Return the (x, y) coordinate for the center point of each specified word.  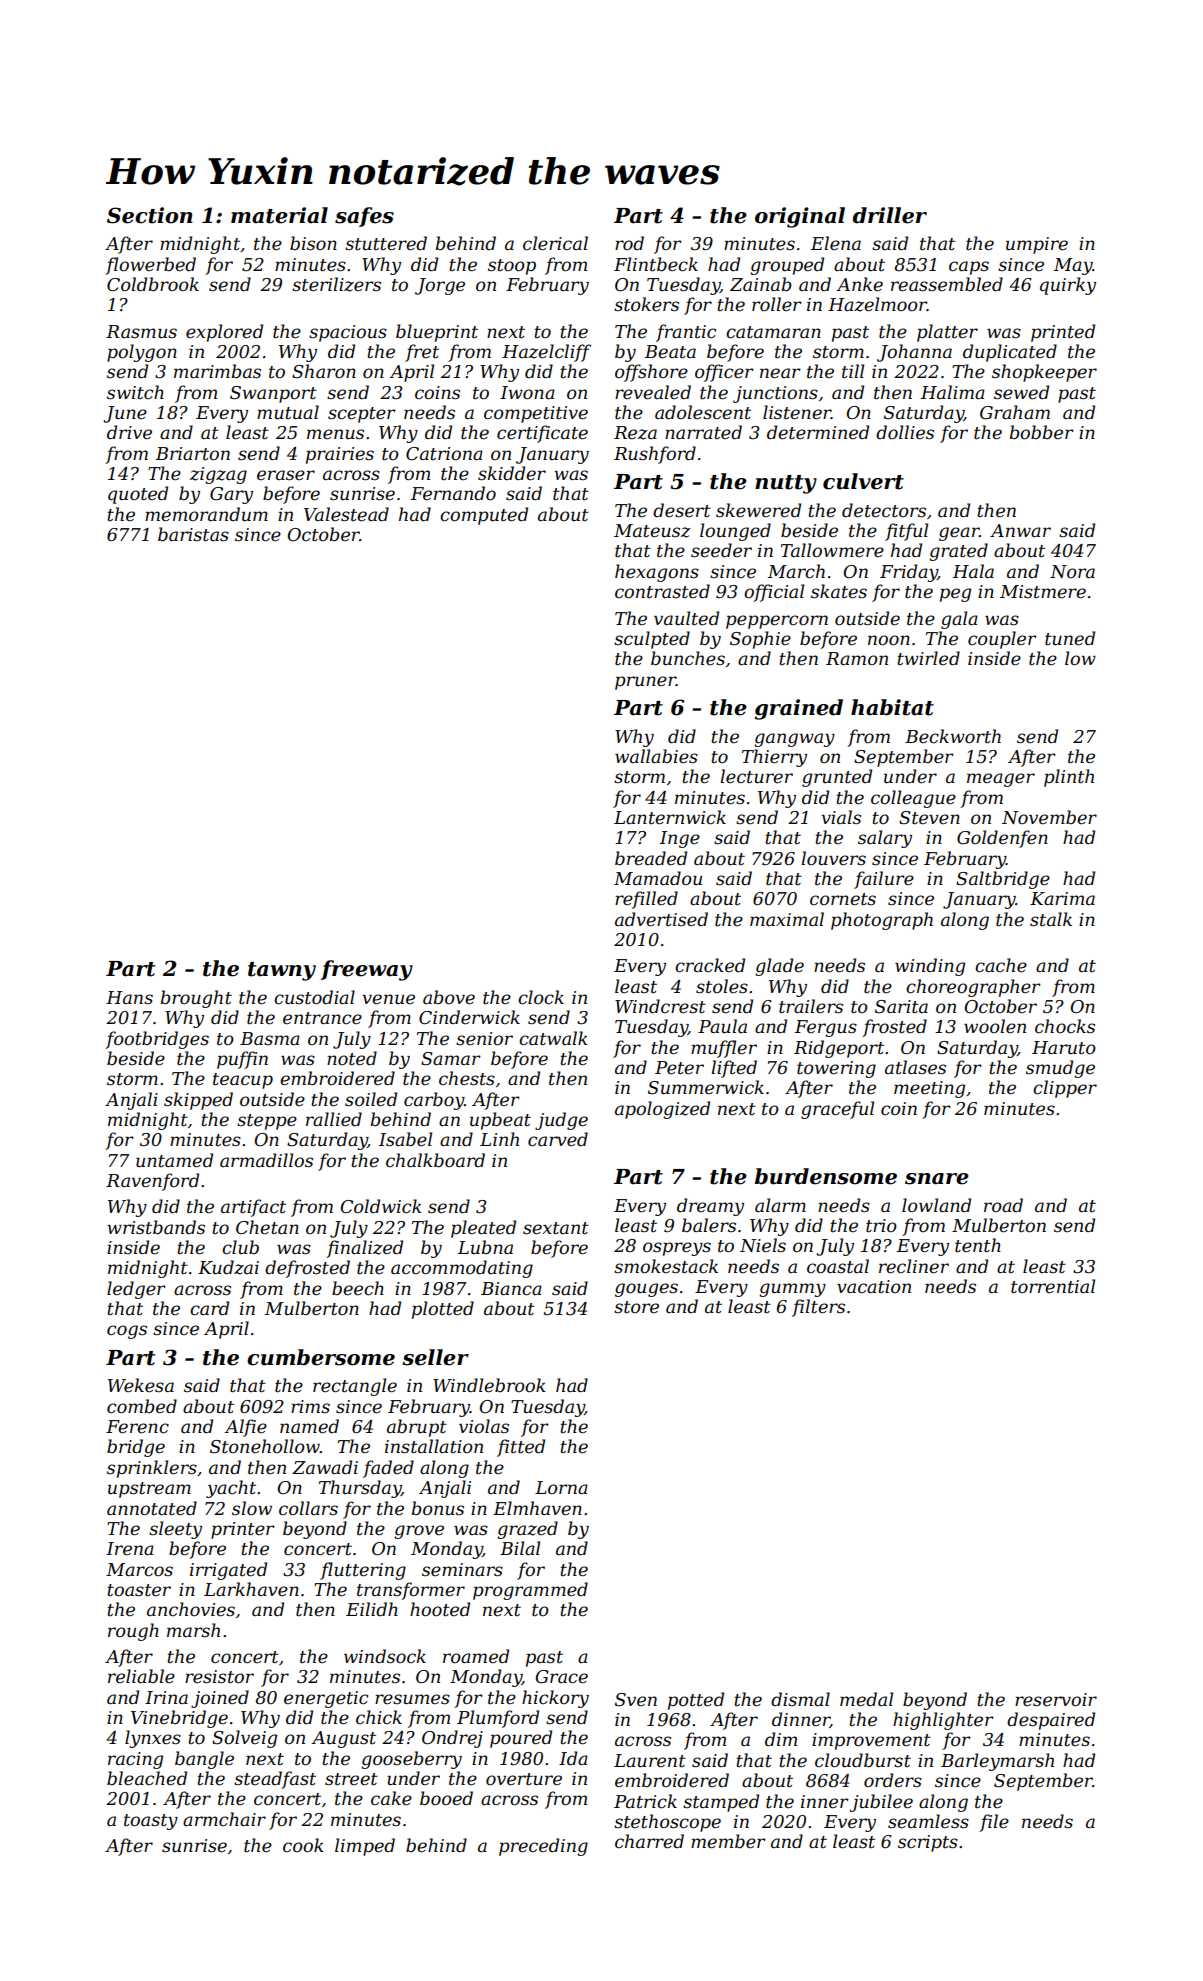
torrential (1053, 1286)
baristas (193, 534)
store (636, 1307)
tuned (1070, 638)
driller (890, 215)
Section (150, 215)
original (800, 217)
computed (484, 516)
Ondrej (452, 1739)
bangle (204, 1760)
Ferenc (137, 1427)
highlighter (943, 1721)
